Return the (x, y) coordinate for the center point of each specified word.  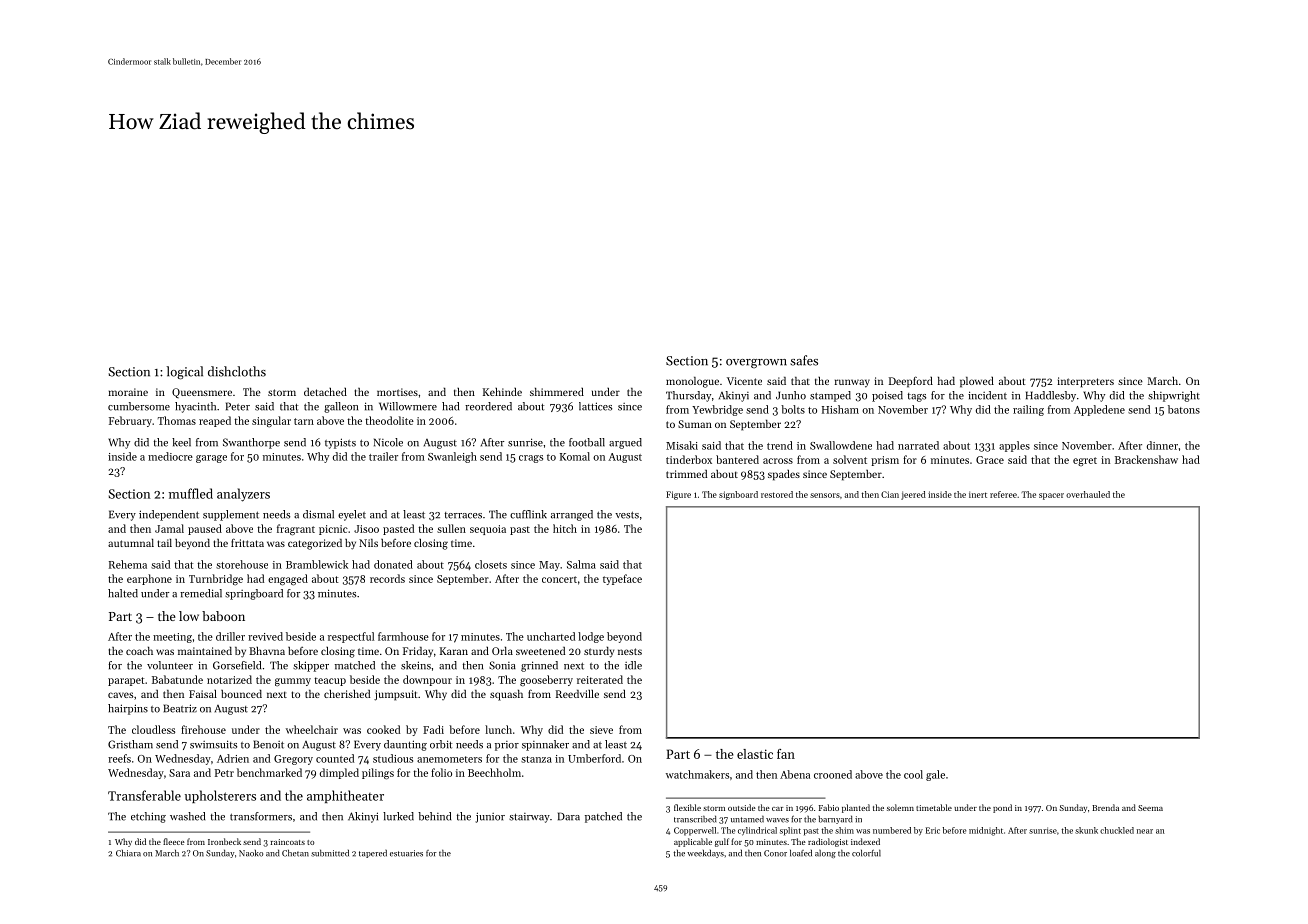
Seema (1150, 808)
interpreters (1085, 382)
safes (804, 360)
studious (393, 758)
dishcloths (237, 371)
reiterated (600, 679)
